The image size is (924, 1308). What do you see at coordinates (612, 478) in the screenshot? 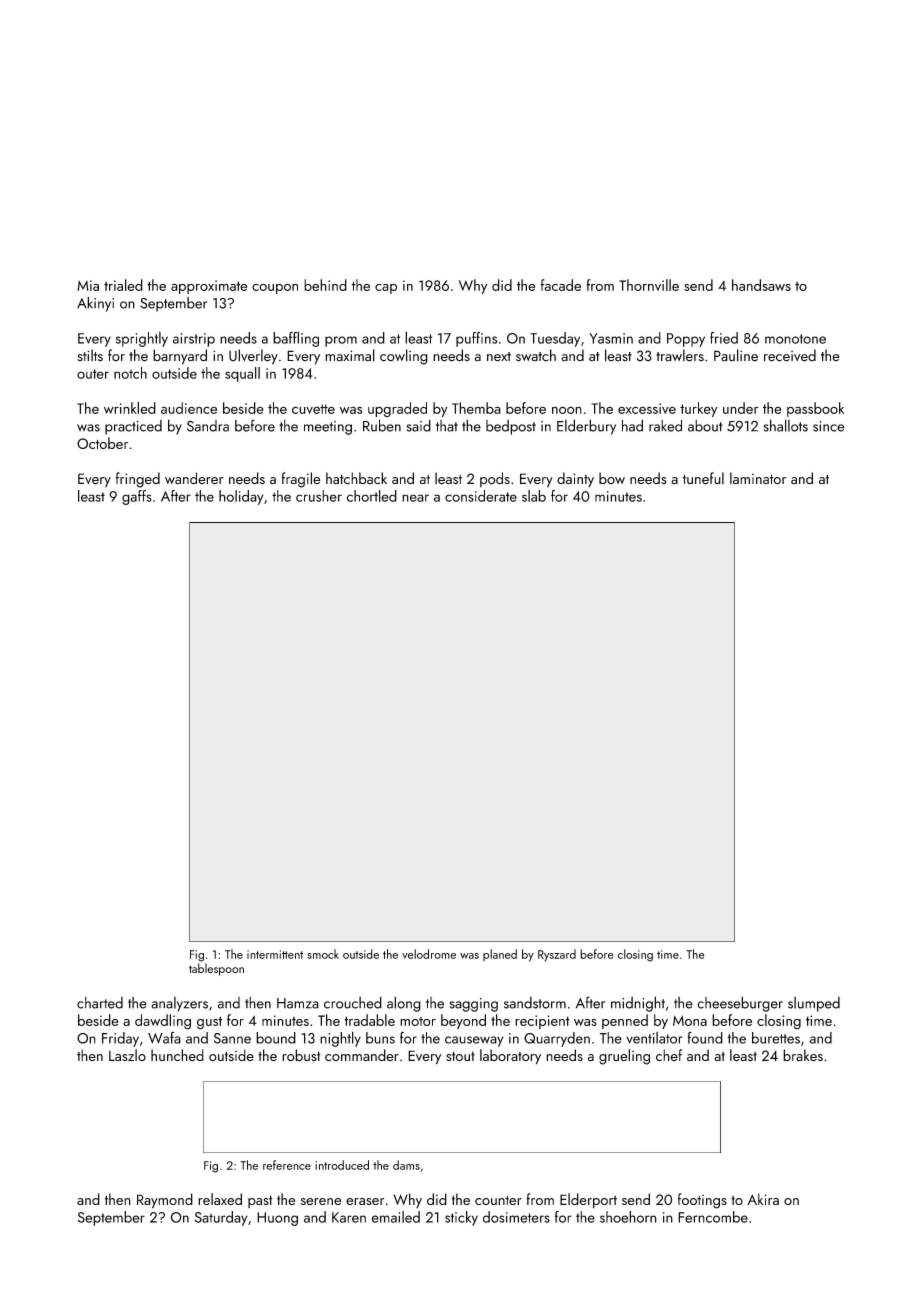
I see `bow` at bounding box center [612, 478].
